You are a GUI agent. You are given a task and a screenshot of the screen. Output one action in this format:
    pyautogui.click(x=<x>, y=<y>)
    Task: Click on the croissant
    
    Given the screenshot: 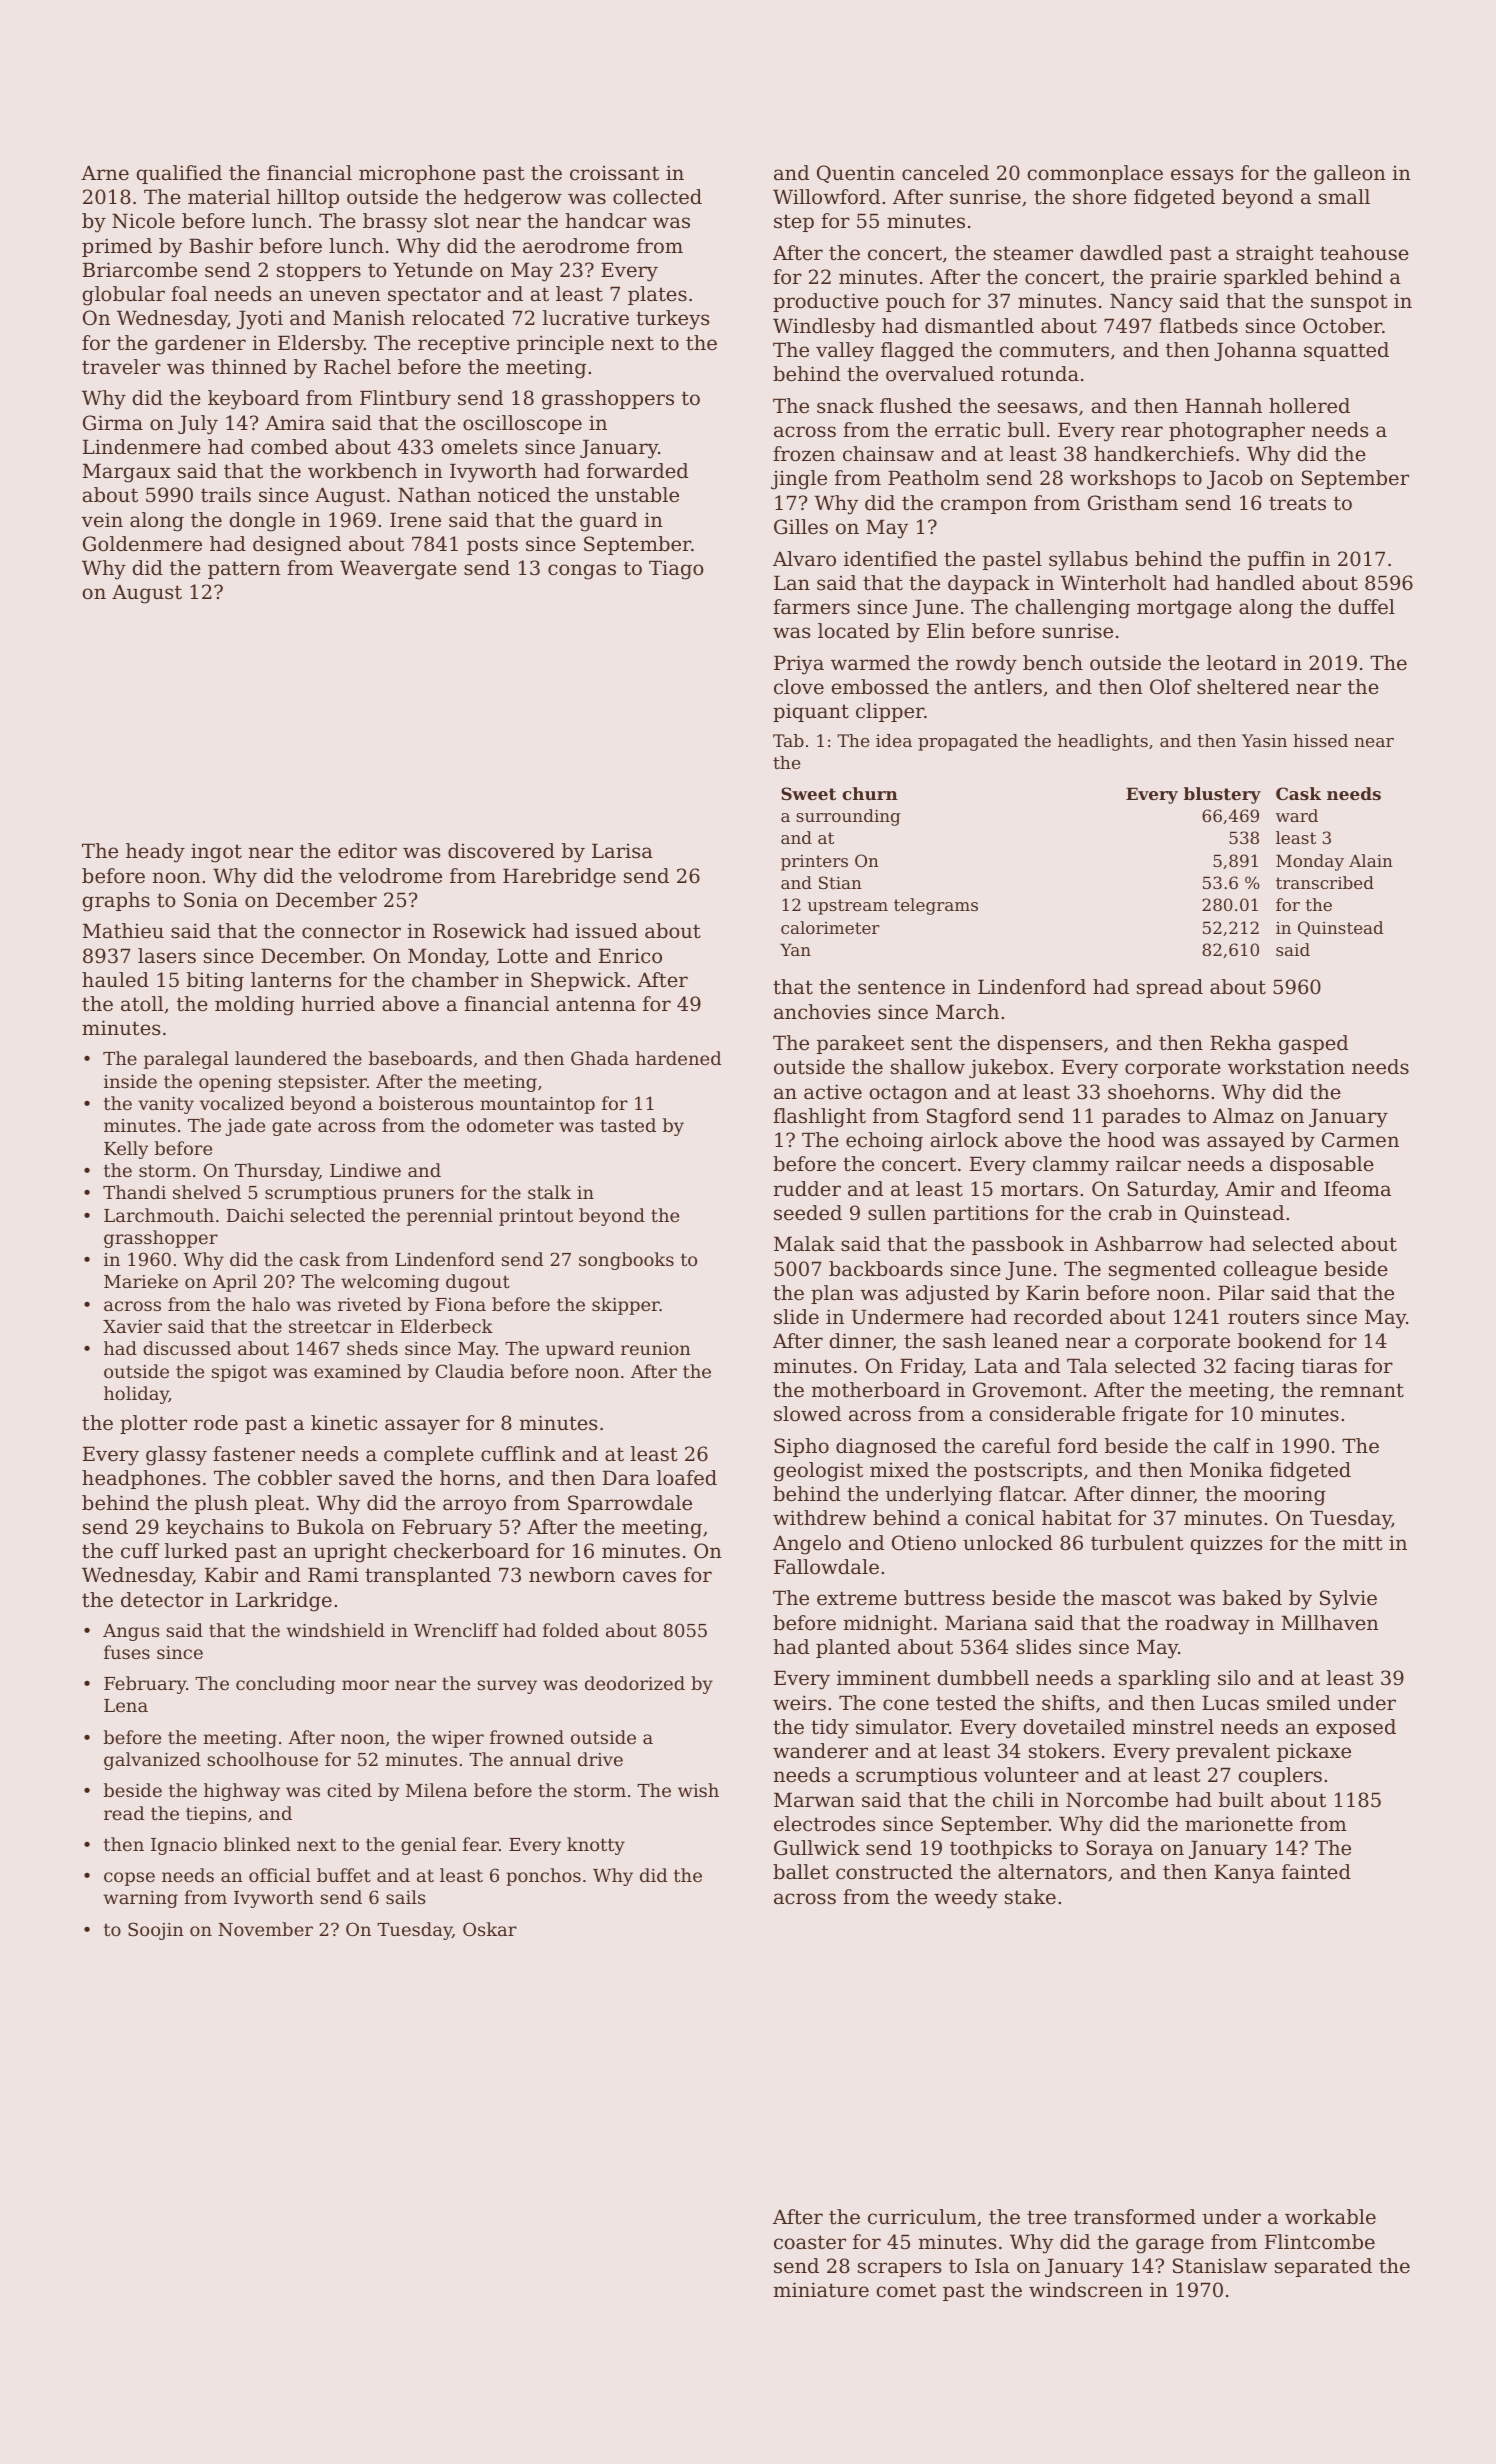 What is the action you would take?
    pyautogui.click(x=614, y=173)
